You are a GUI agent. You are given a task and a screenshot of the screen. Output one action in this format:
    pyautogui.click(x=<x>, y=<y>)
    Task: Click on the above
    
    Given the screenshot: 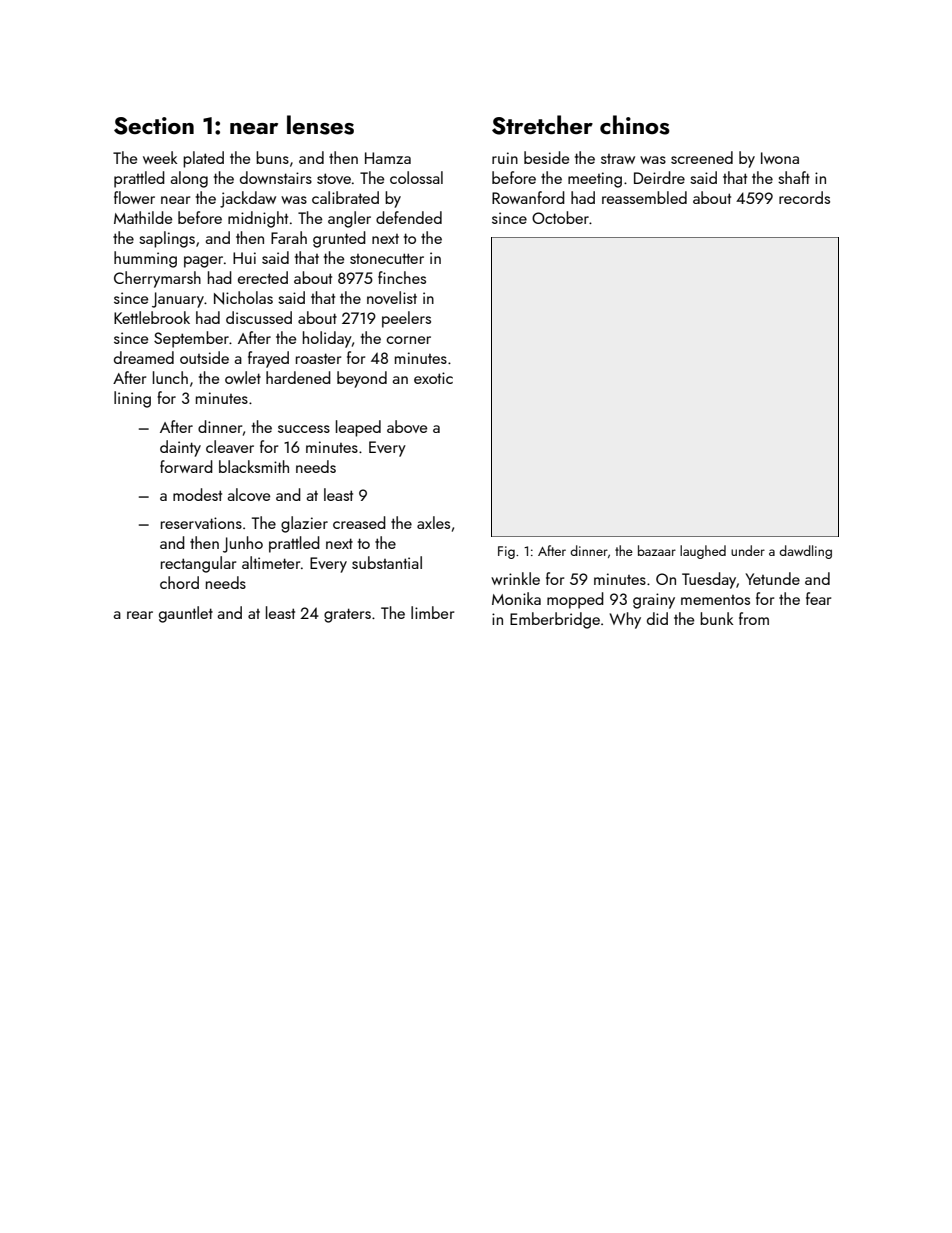 What is the action you would take?
    pyautogui.click(x=407, y=426)
